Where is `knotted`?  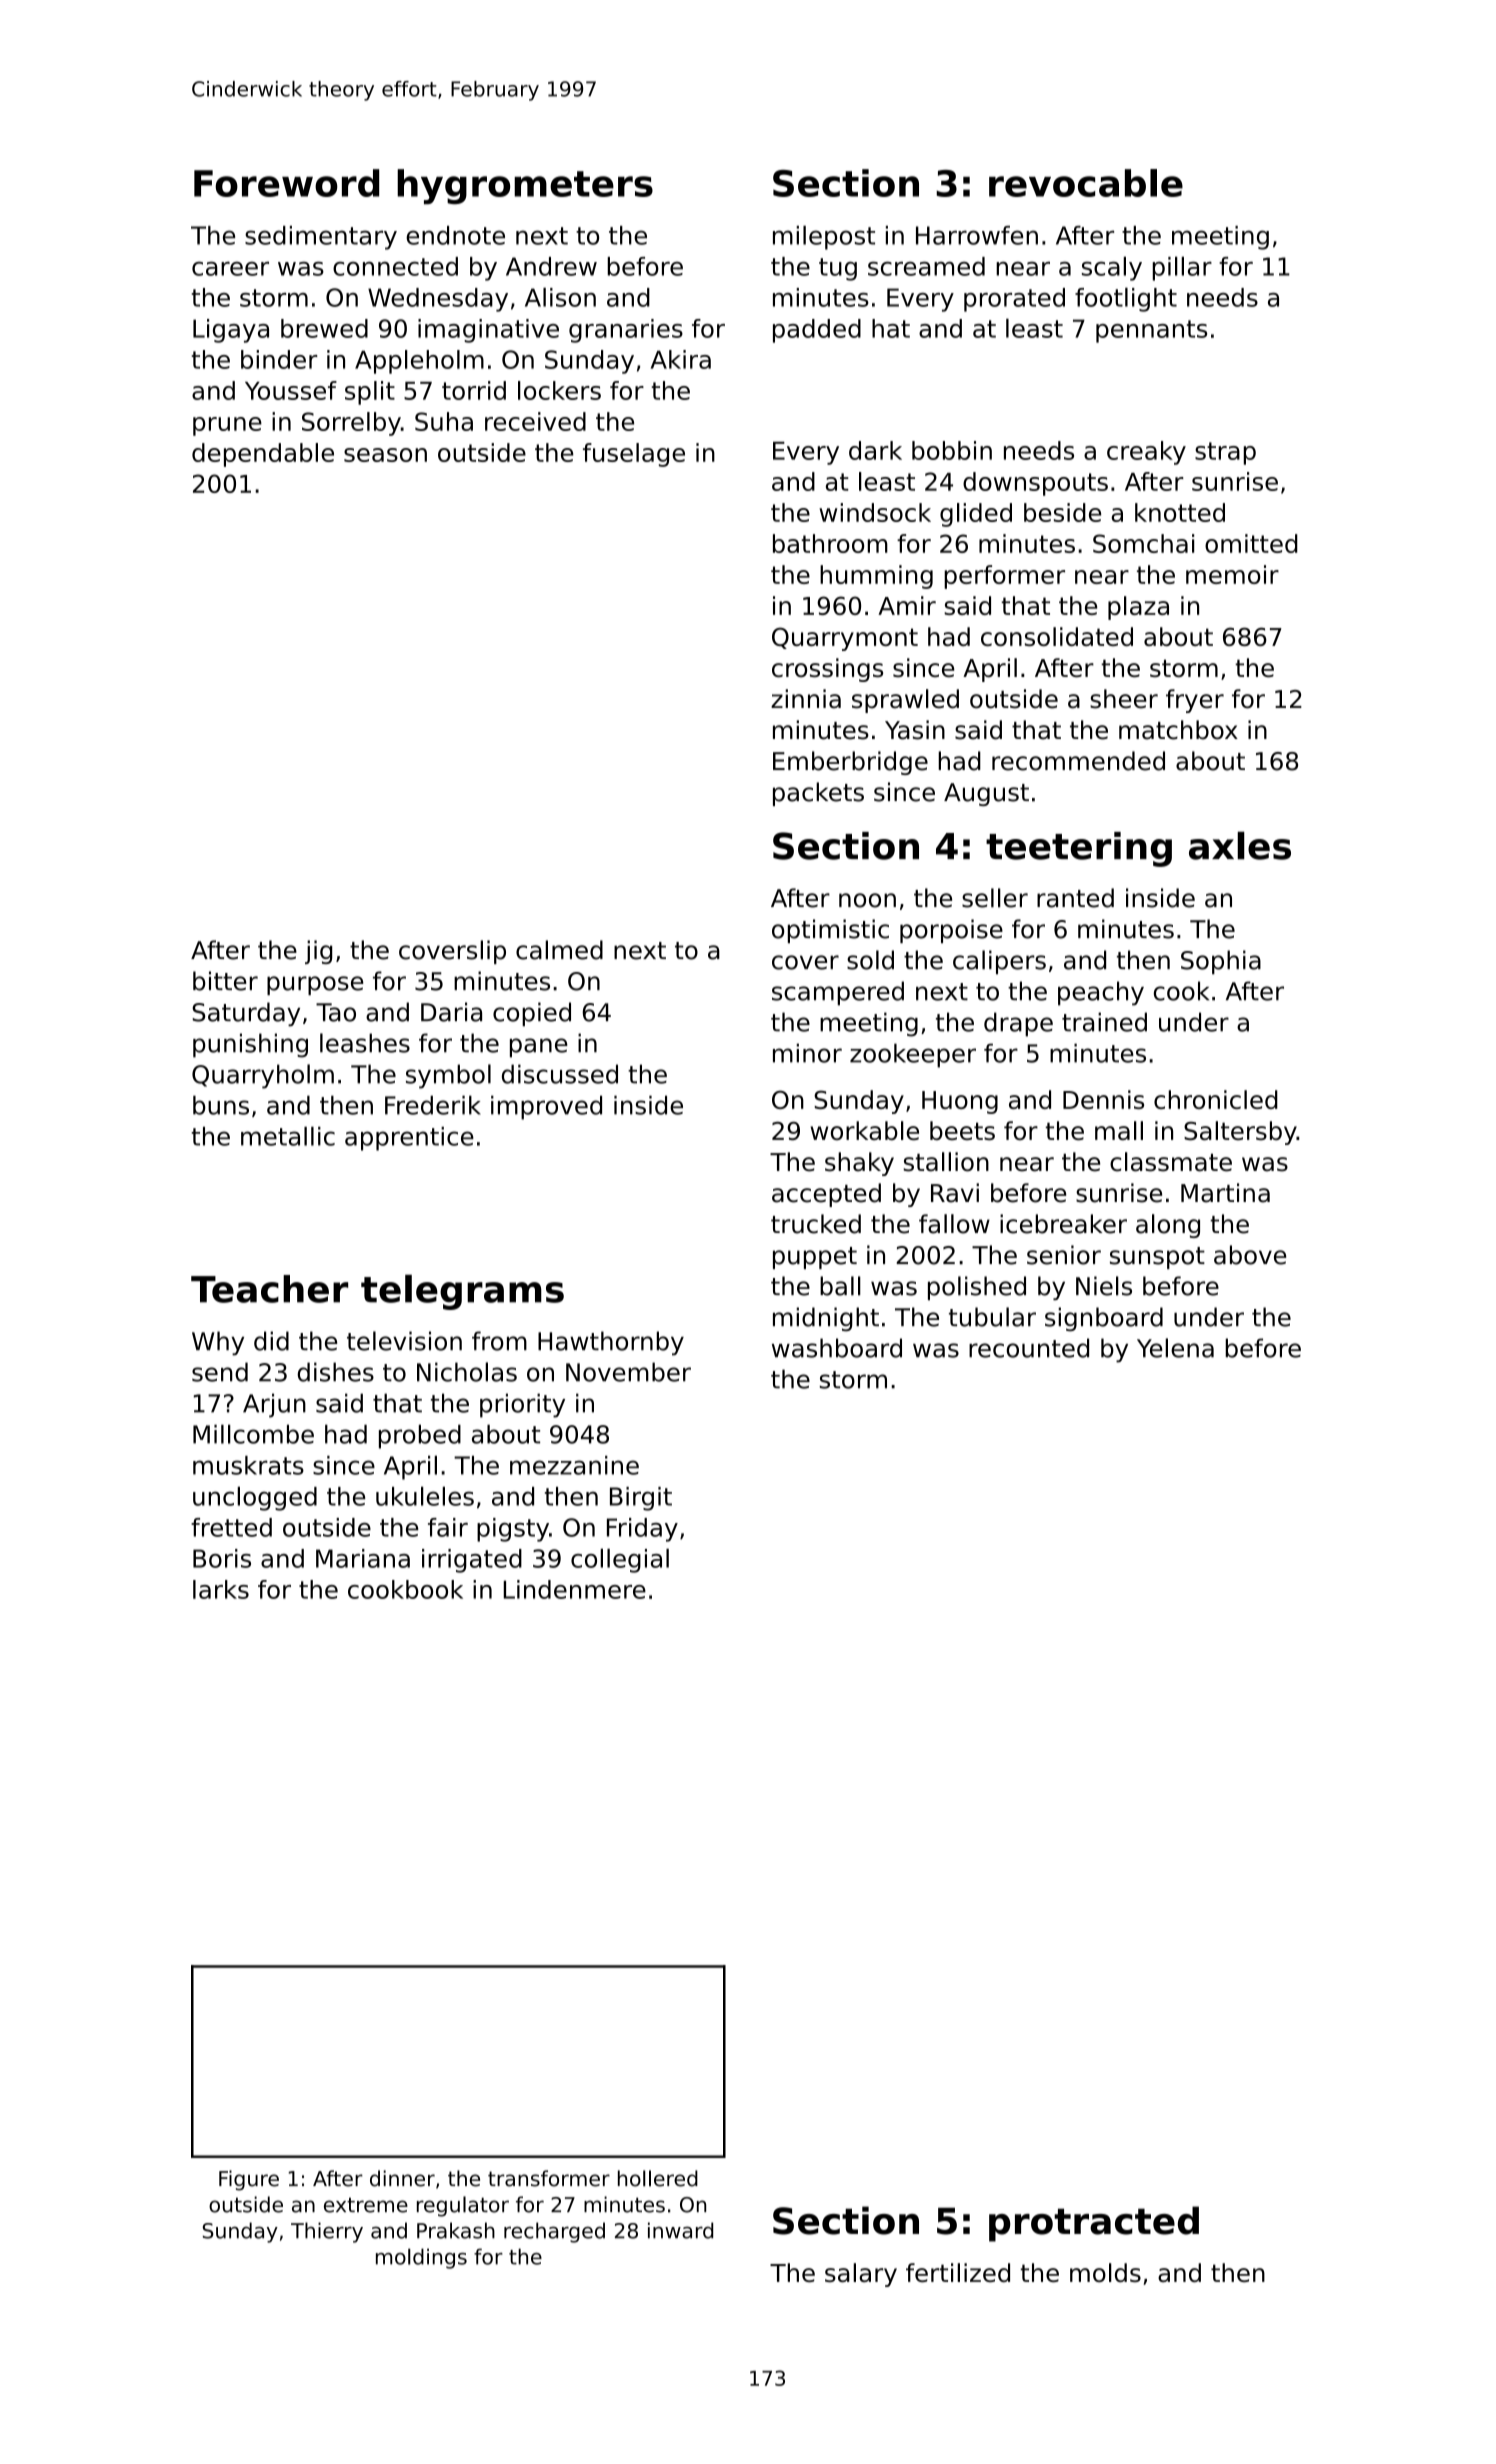 knotted is located at coordinates (1180, 512).
